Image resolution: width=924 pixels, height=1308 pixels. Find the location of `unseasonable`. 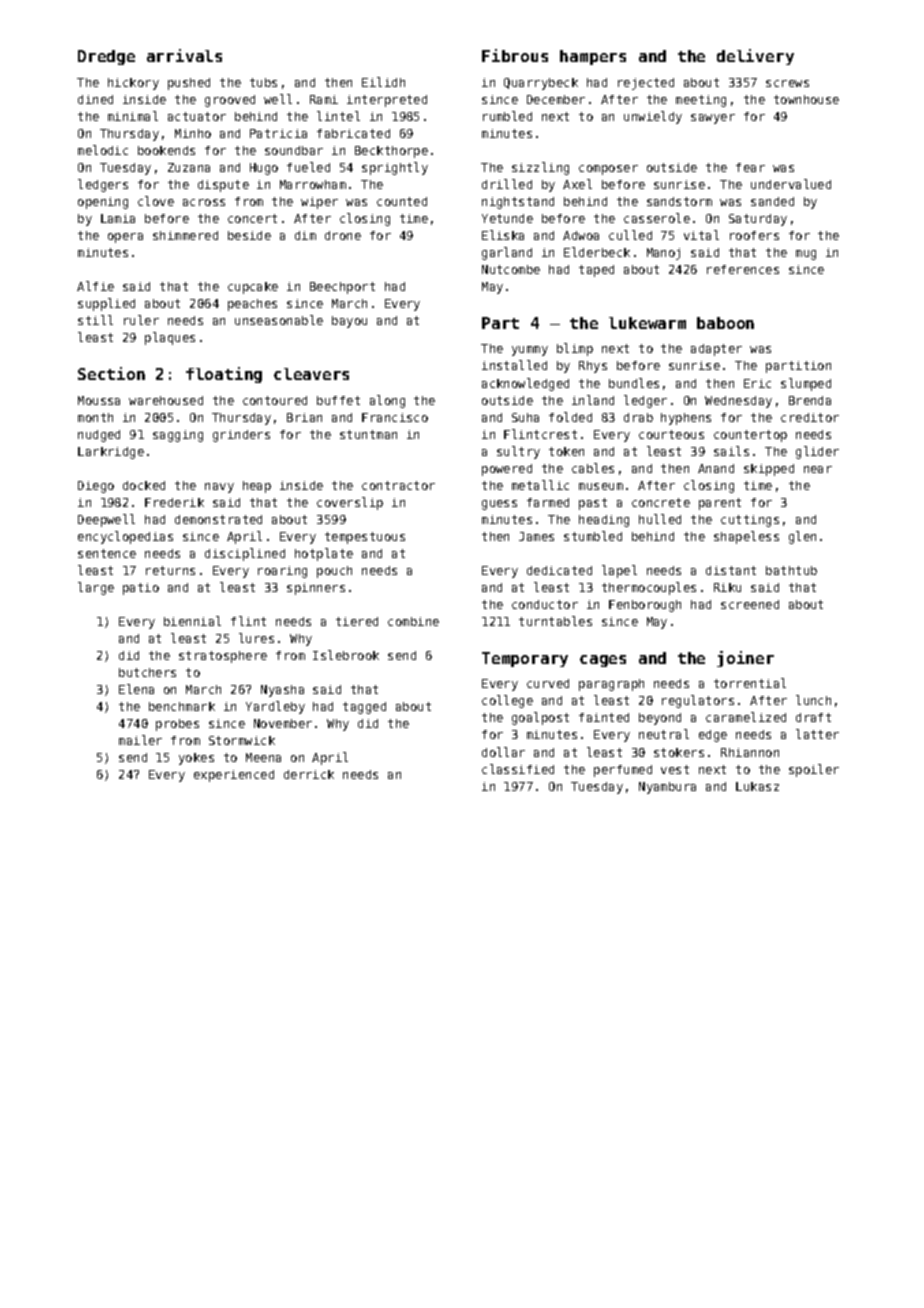

unseasonable is located at coordinates (279, 320).
